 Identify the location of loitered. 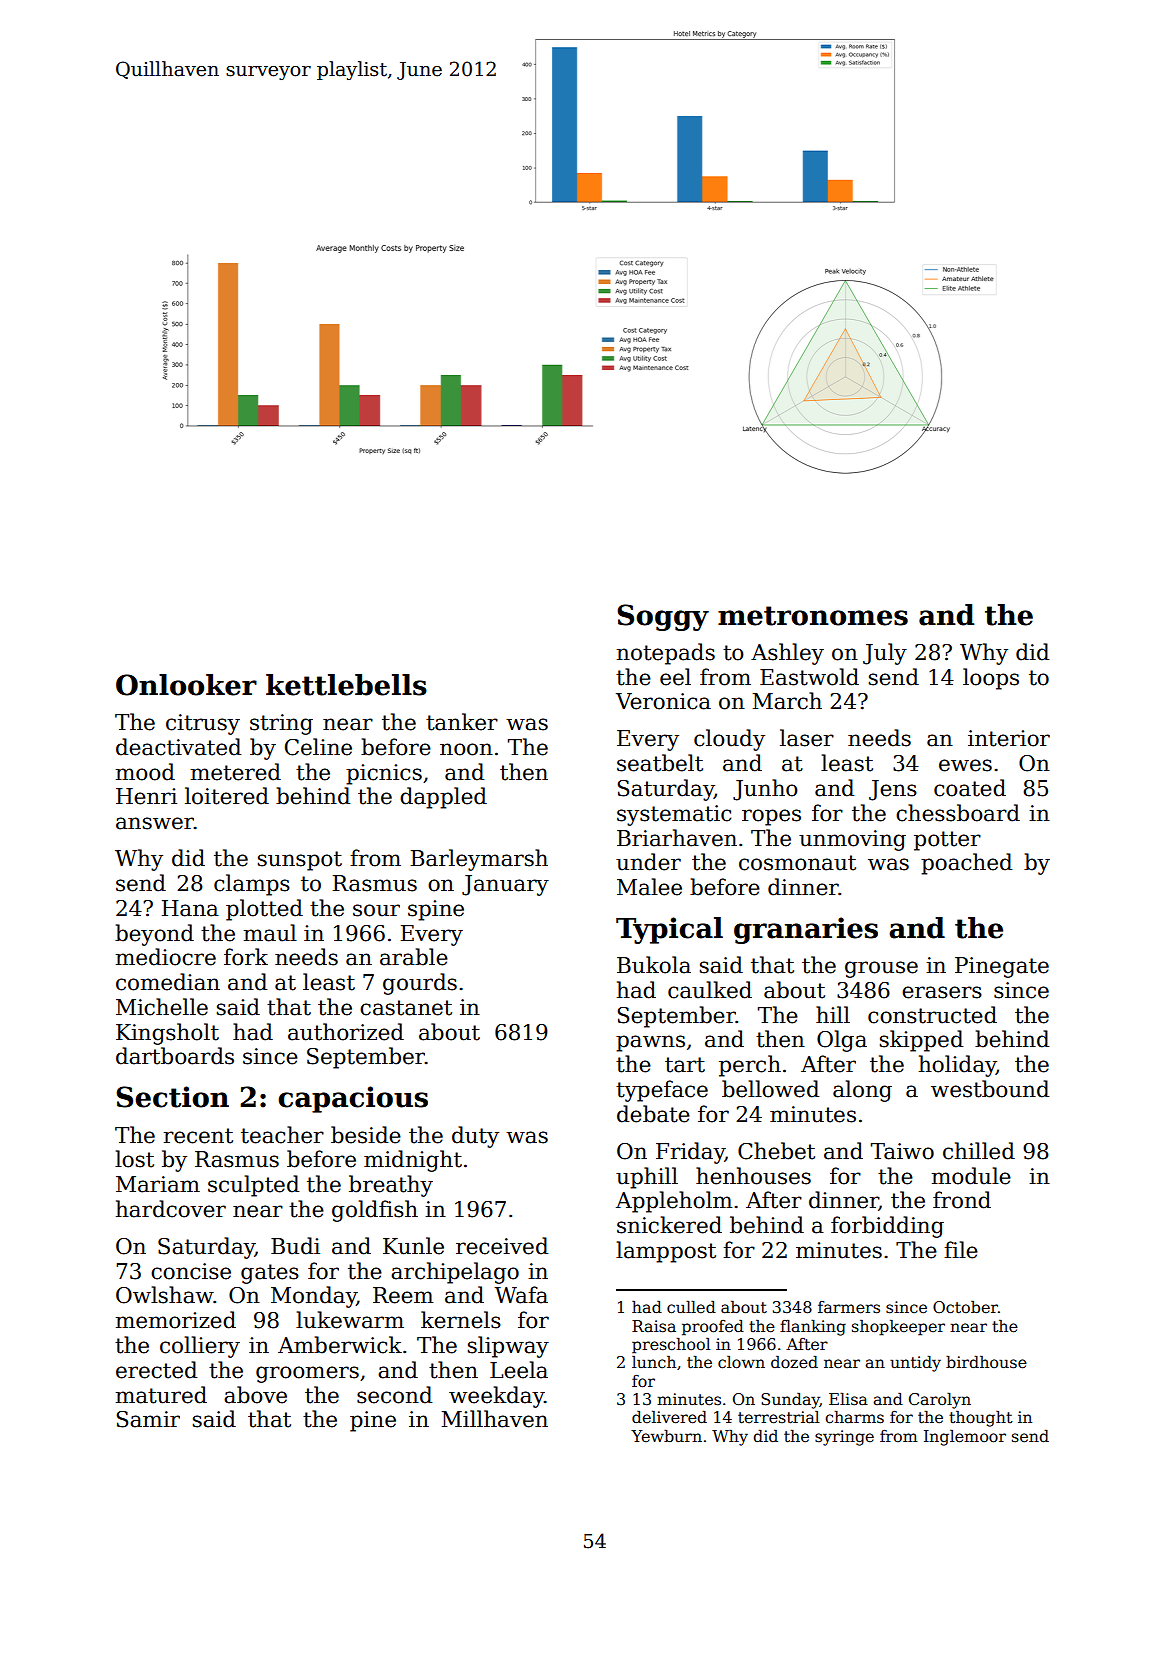
(227, 796).
